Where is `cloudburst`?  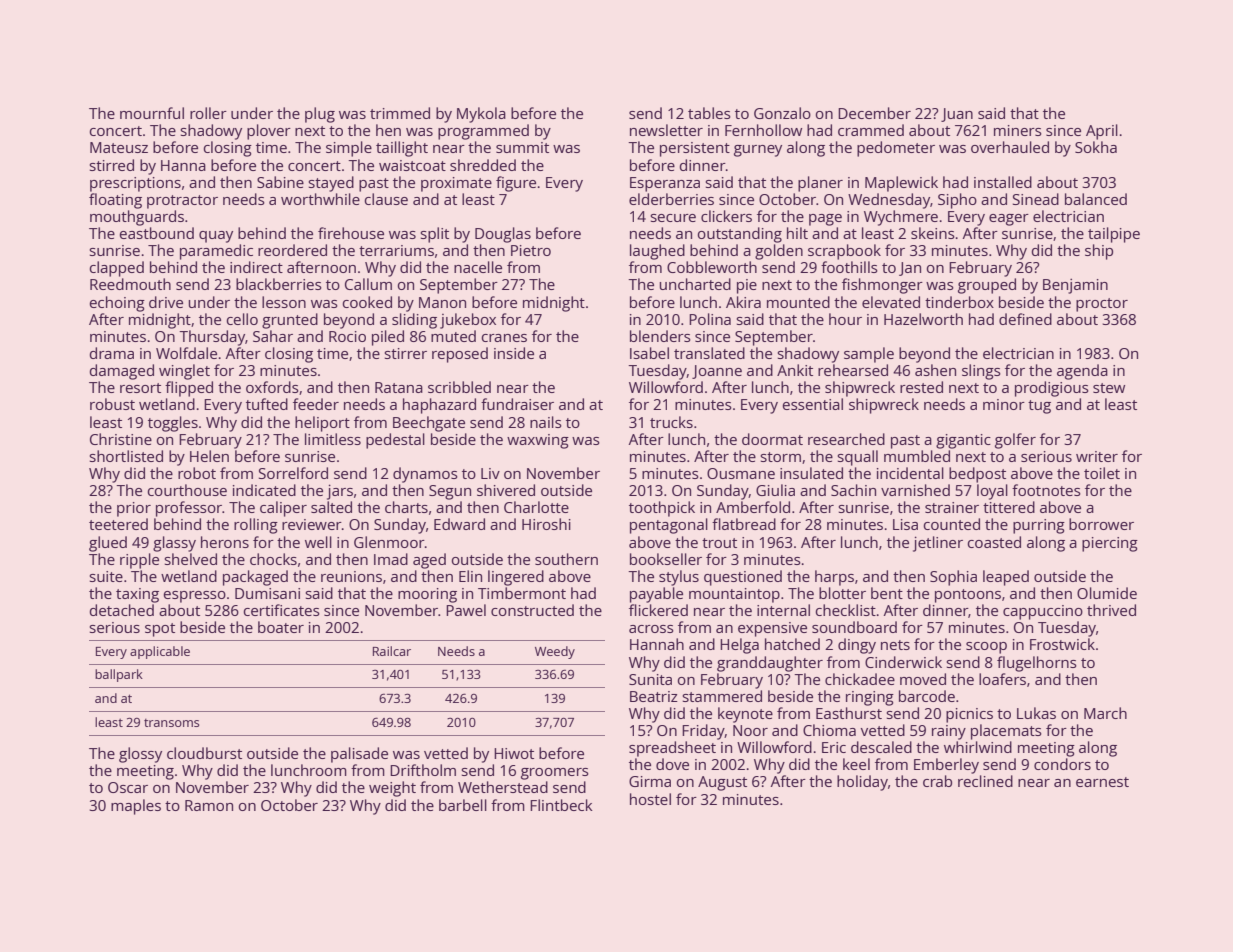 cloudburst is located at coordinates (204, 753).
